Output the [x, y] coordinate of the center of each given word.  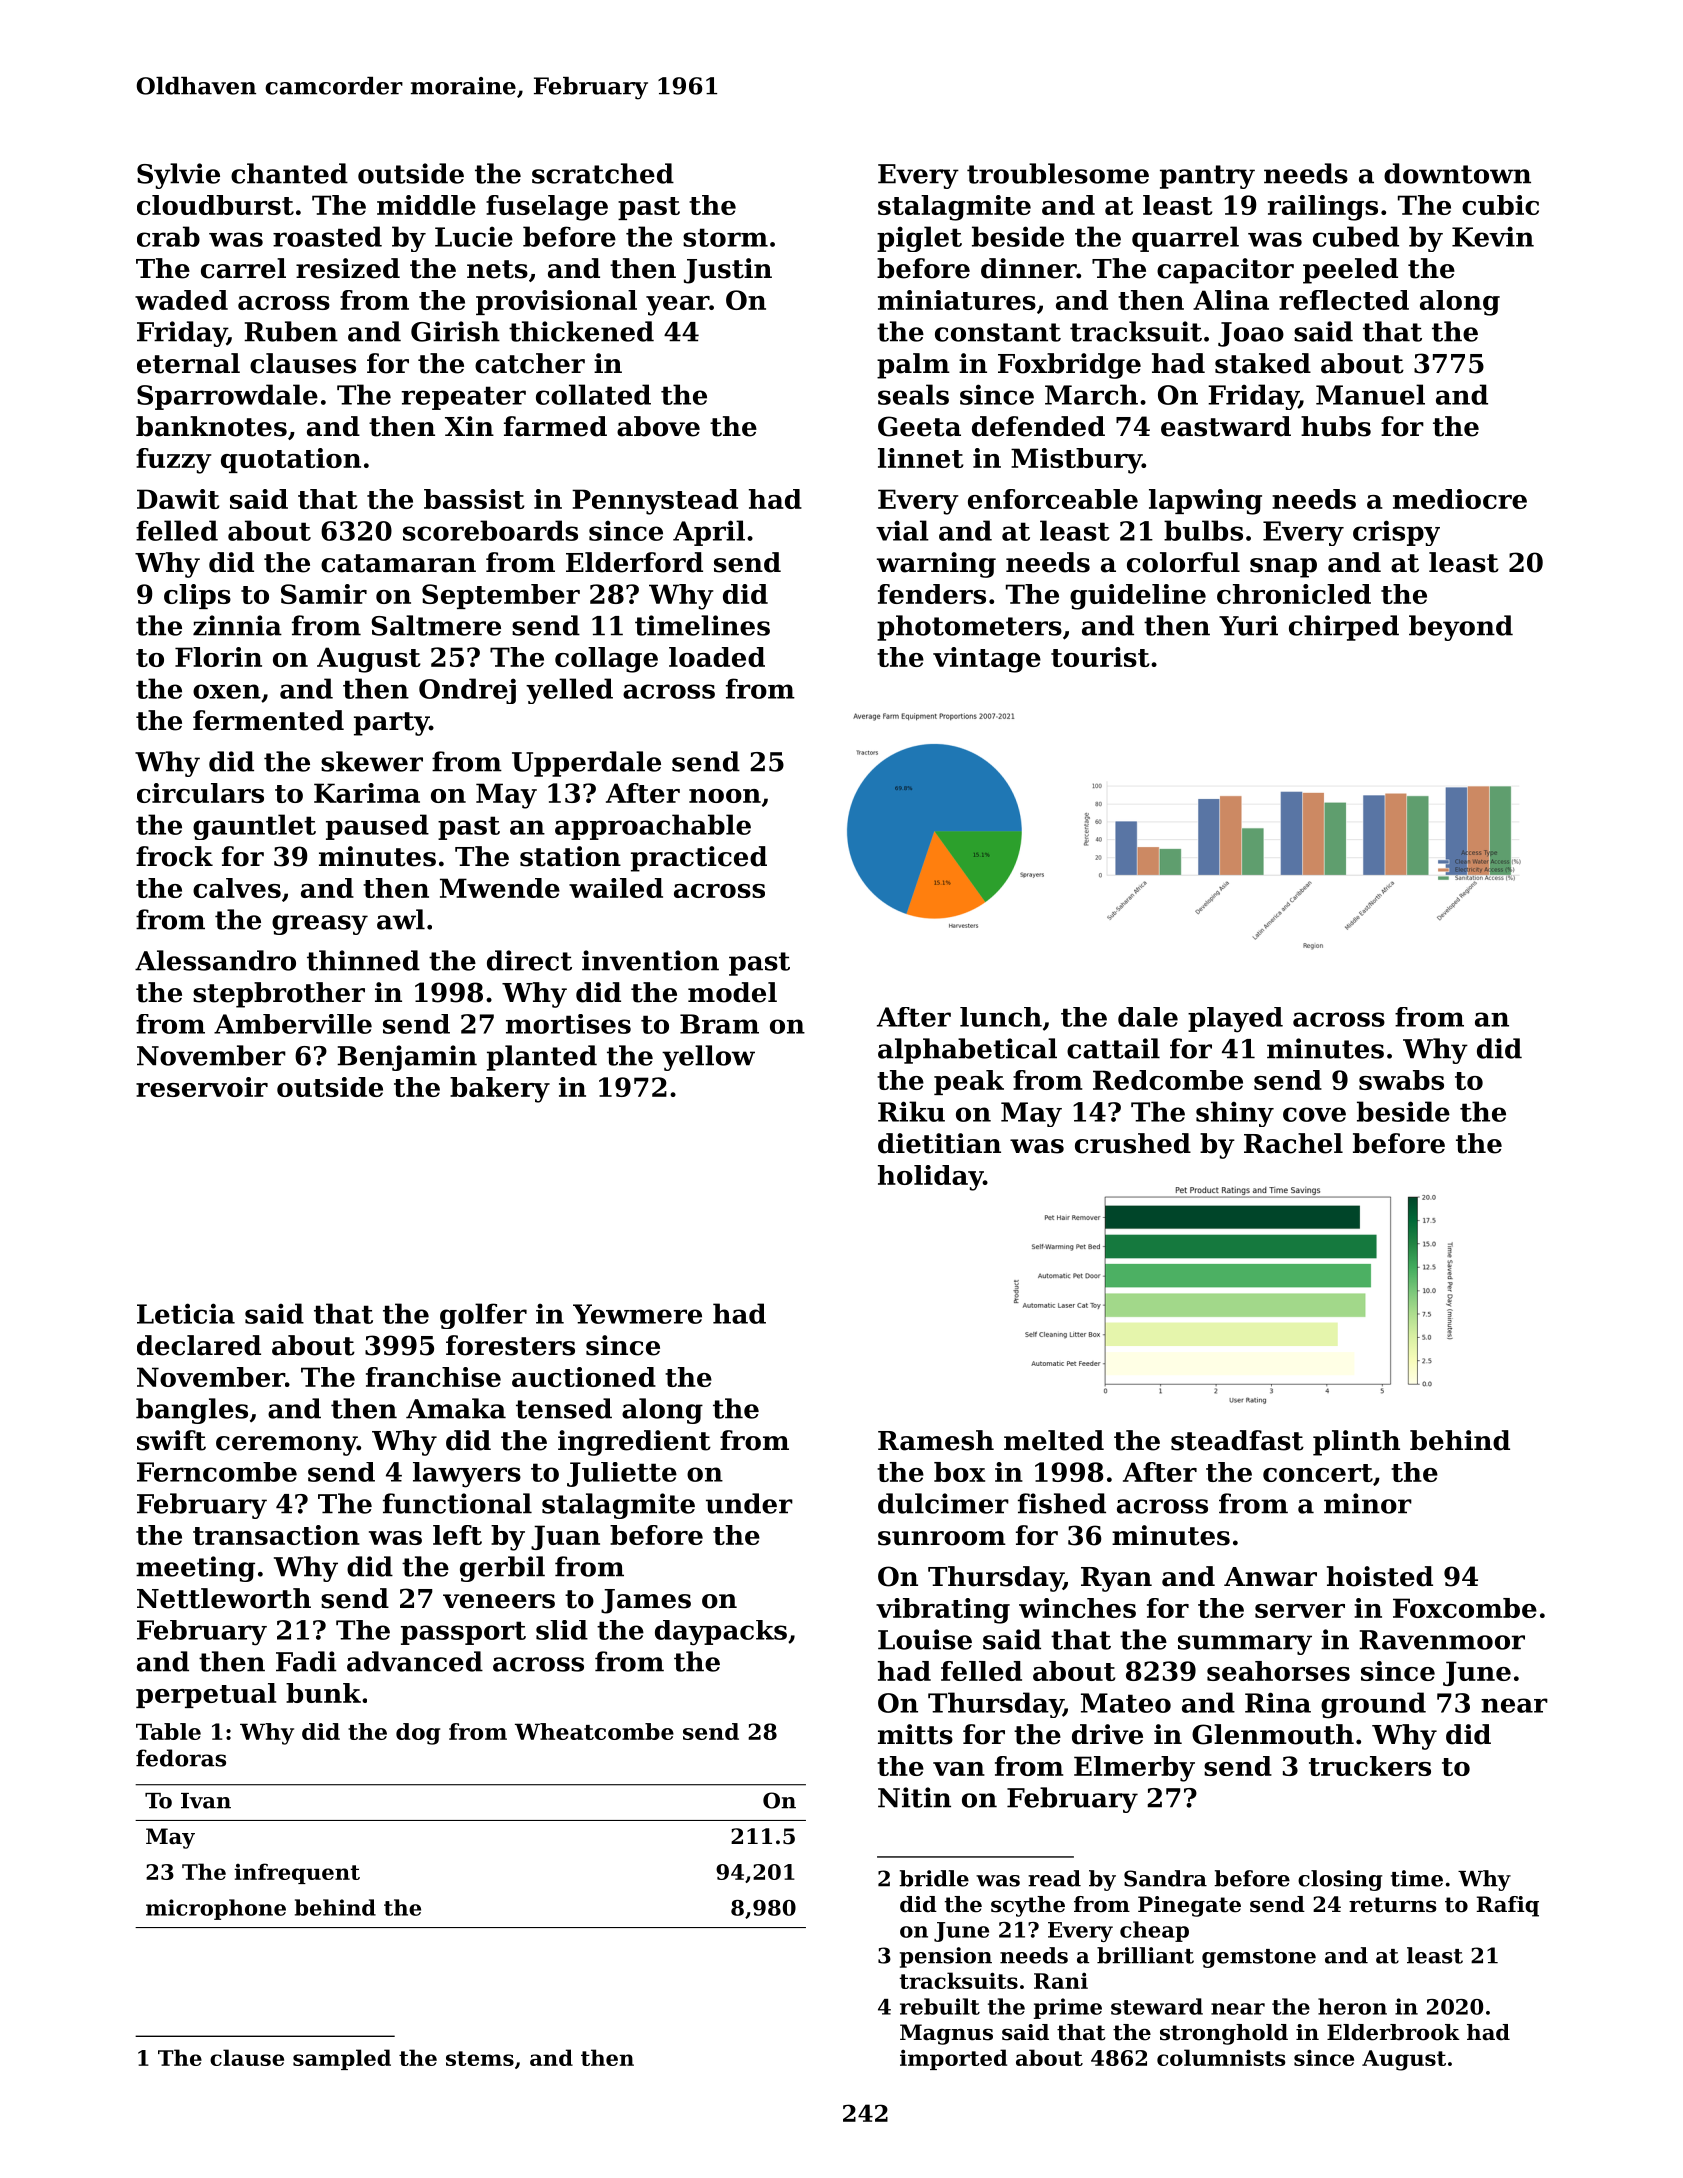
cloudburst [215, 205]
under [749, 1503]
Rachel [1293, 1143]
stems [480, 2058]
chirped [1344, 628]
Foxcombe [1465, 1608]
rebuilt [940, 2006]
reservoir [202, 1087]
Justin [728, 271]
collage [606, 660]
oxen [227, 691]
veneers [499, 1601]
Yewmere [637, 1314]
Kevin [1493, 236]
